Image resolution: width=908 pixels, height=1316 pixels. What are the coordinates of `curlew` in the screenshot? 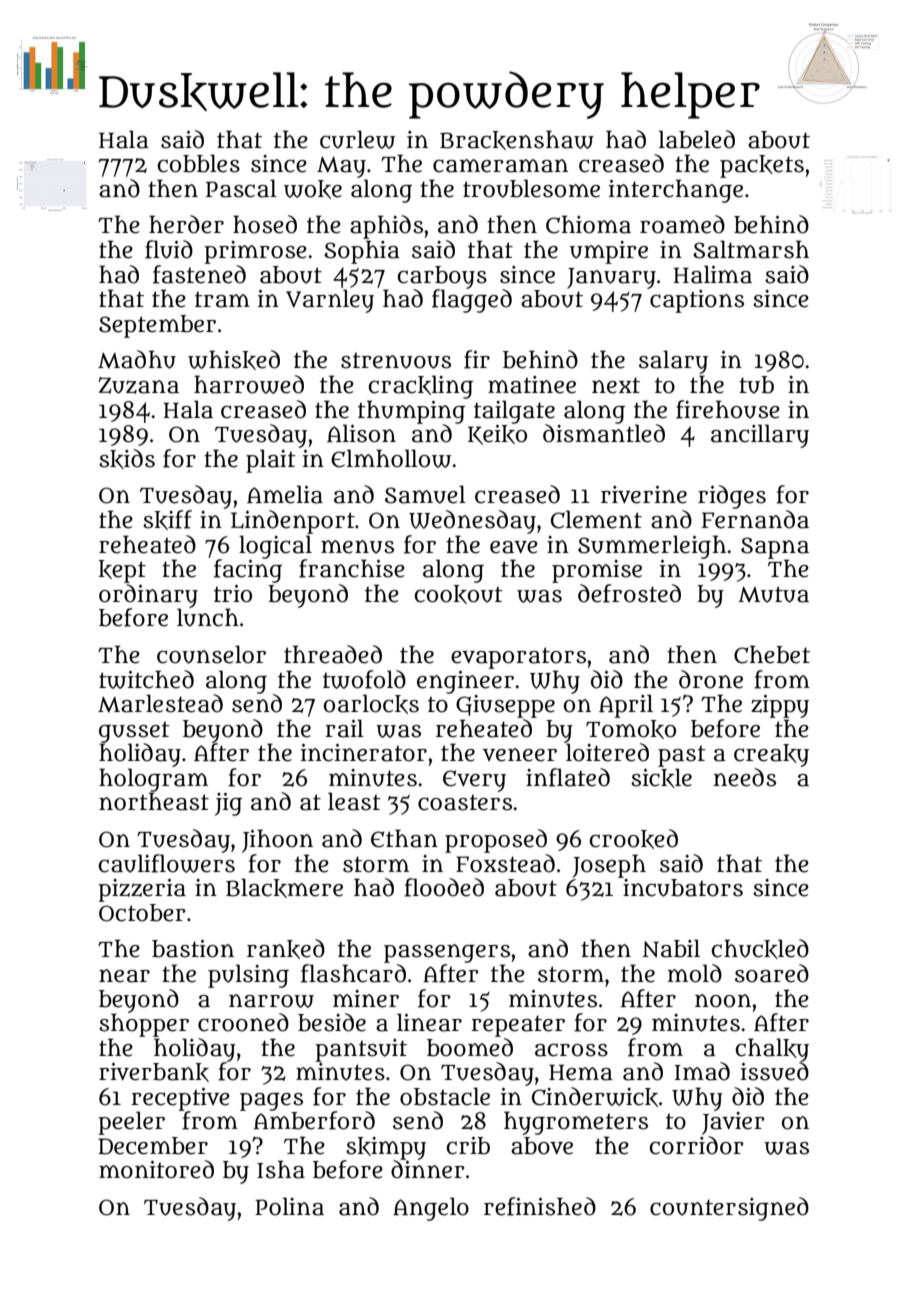 It's located at (357, 139).
